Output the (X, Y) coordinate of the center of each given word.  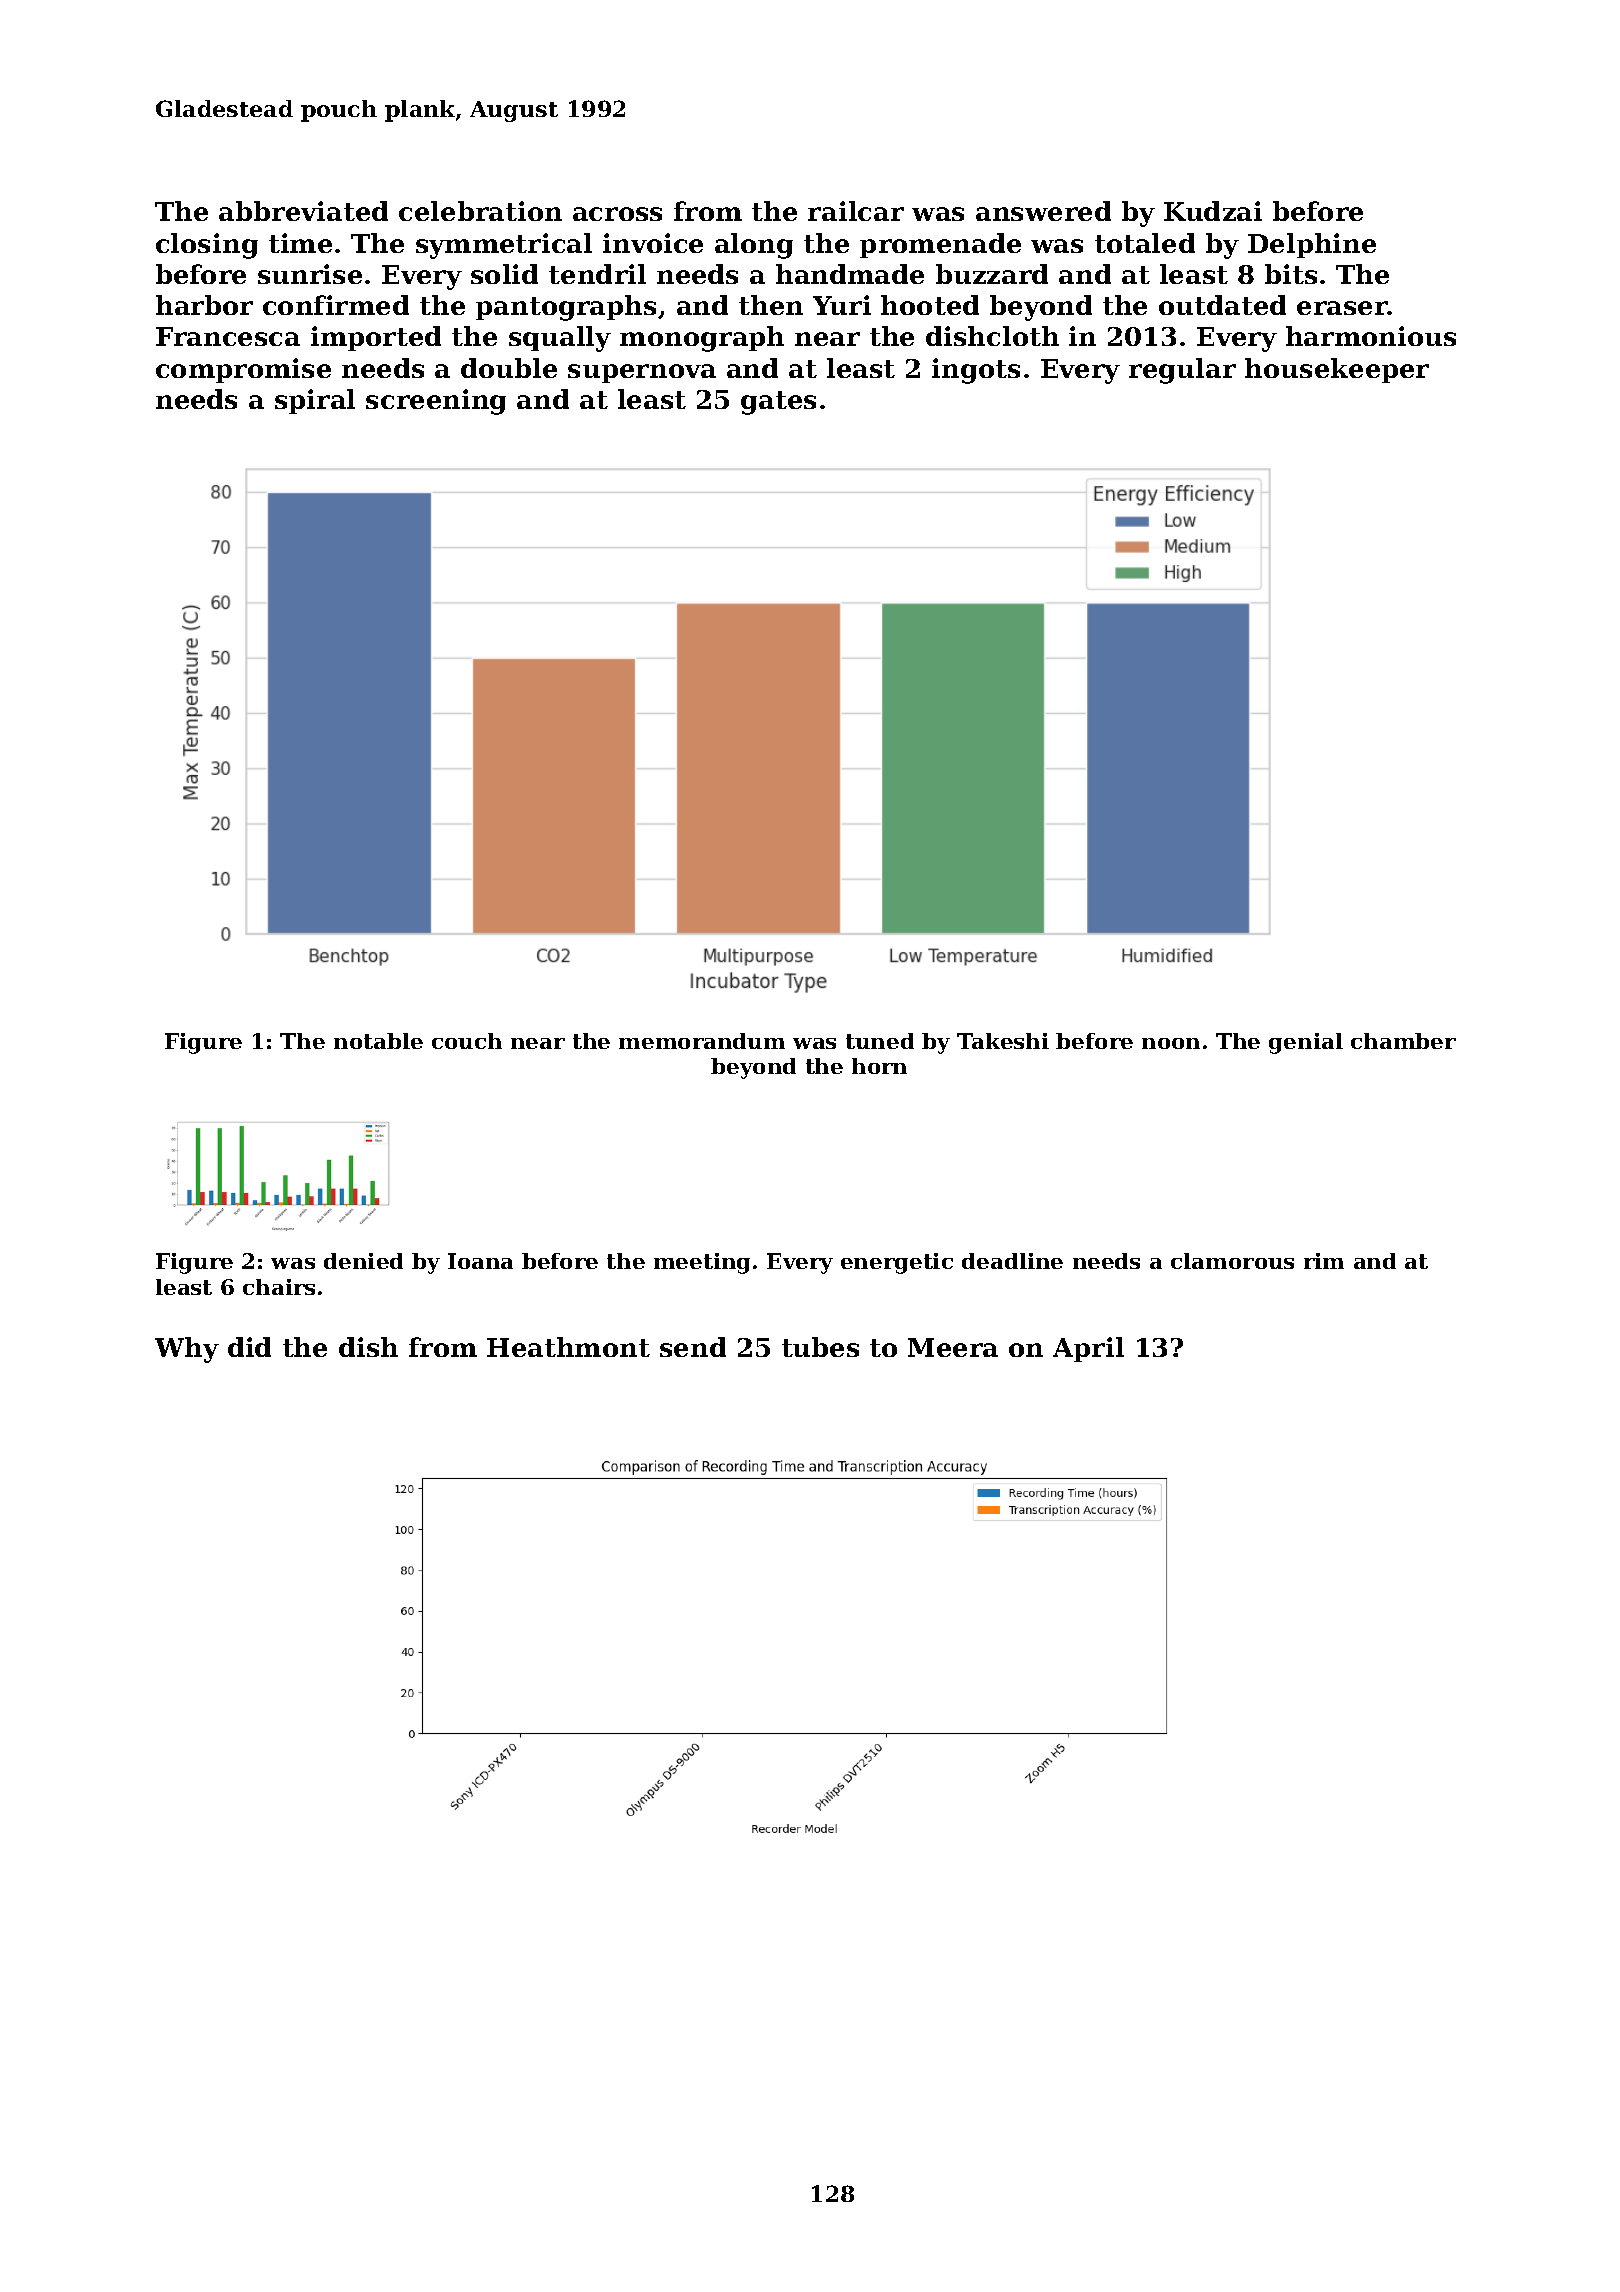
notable (378, 1041)
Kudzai (1213, 211)
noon (1171, 1043)
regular (1182, 371)
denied (363, 1261)
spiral (315, 401)
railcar (856, 211)
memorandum (702, 1041)
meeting (702, 1263)
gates (778, 403)
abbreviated (303, 211)
